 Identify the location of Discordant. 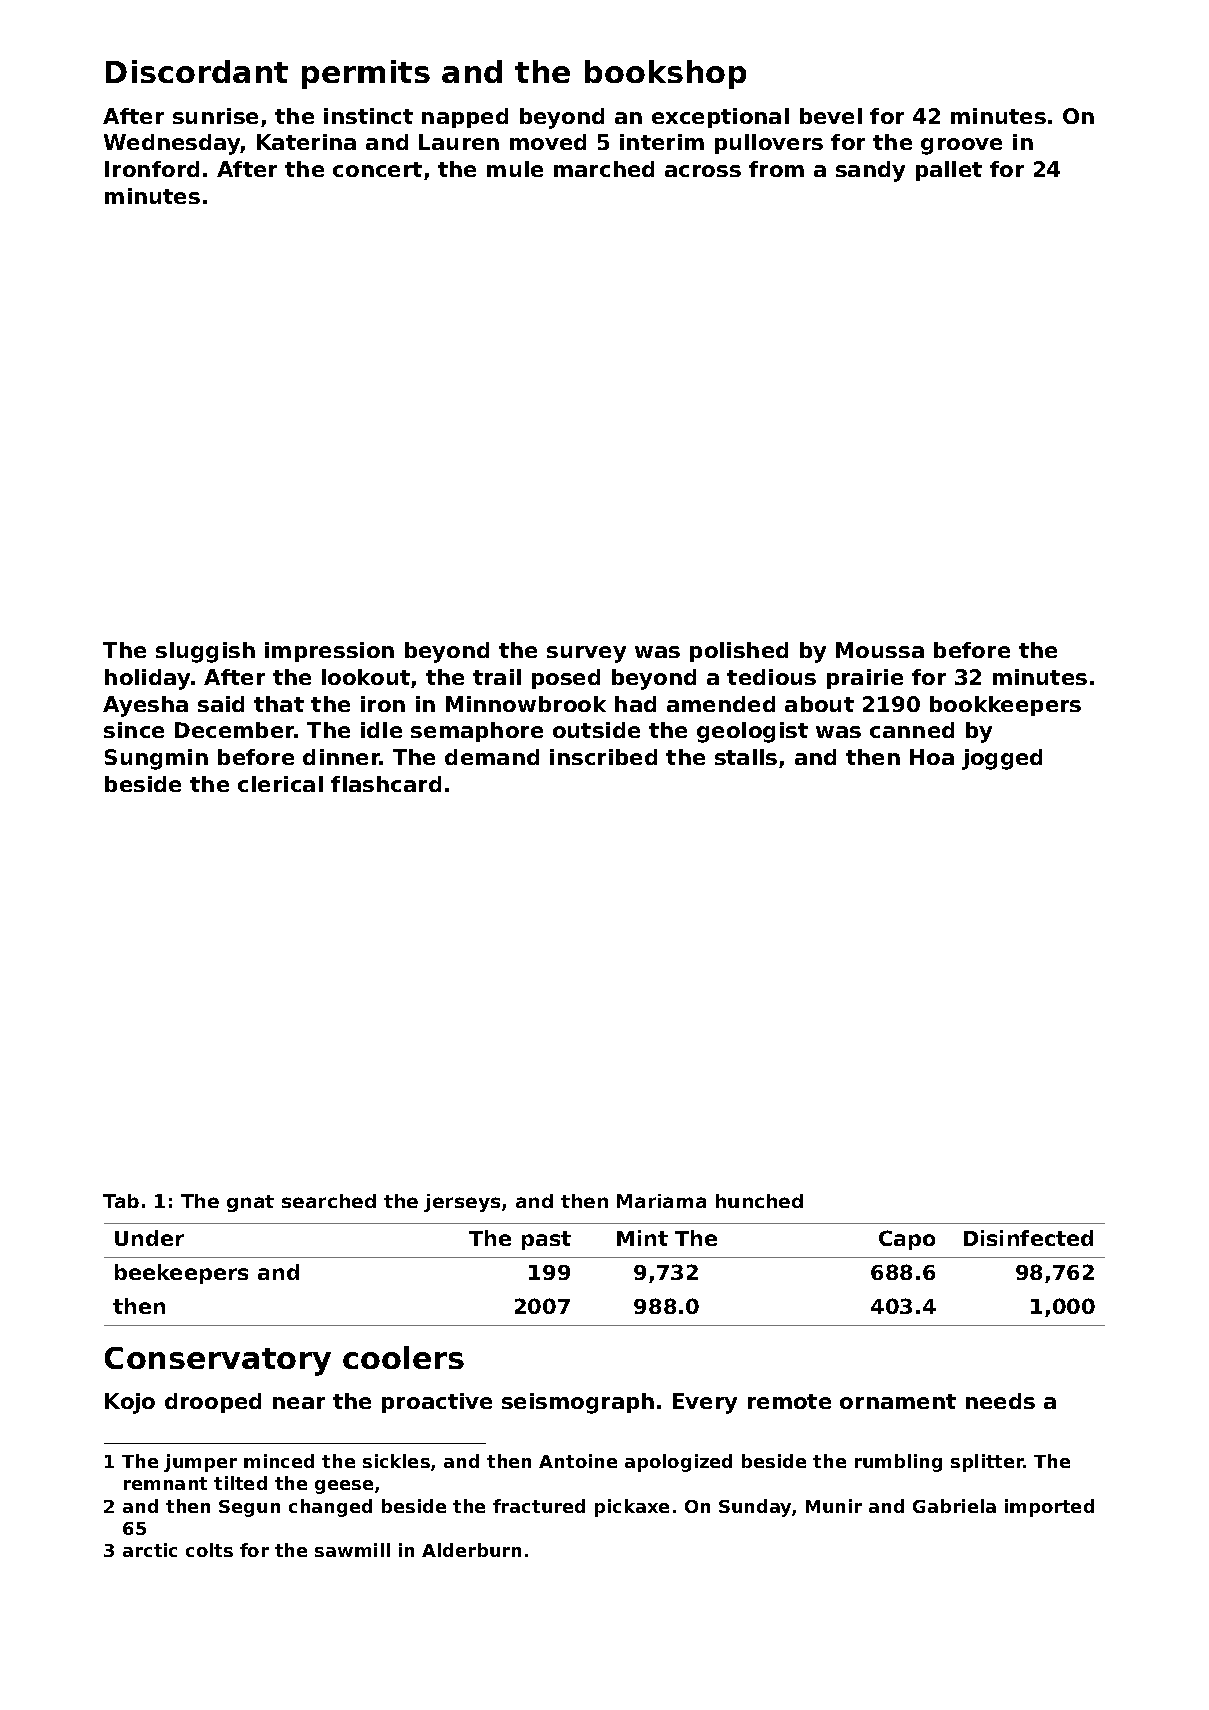
(197, 71).
